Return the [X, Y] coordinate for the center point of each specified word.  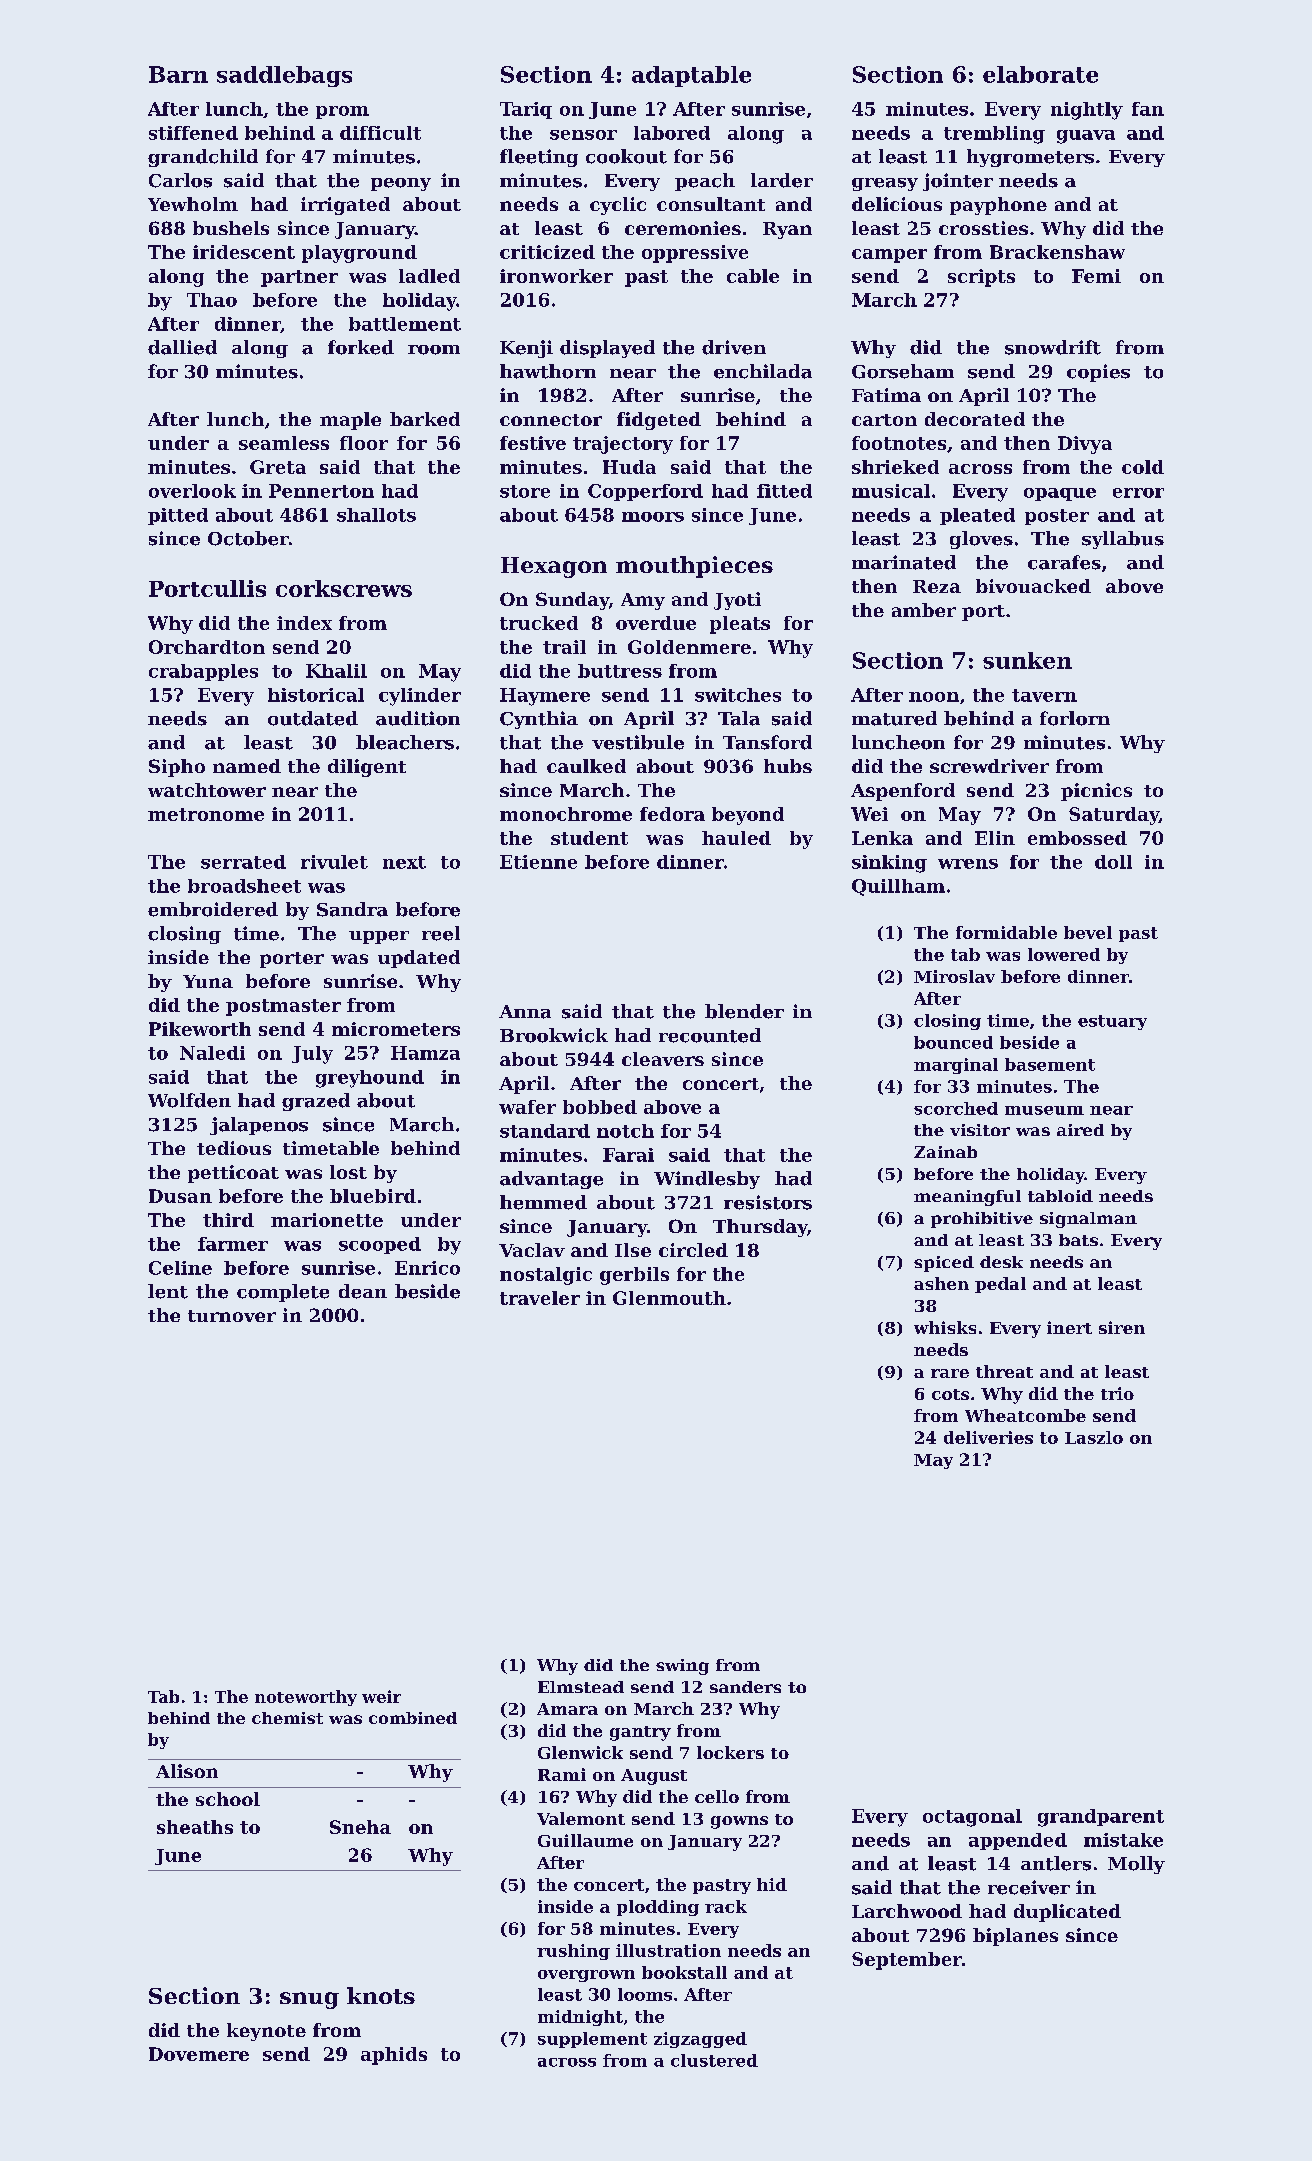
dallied [182, 347]
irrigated [345, 206]
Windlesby [707, 1180]
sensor [583, 135]
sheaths [195, 1827]
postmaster [283, 1007]
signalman [1088, 1220]
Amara [567, 1709]
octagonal [972, 1818]
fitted [784, 491]
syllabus [1123, 540]
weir [381, 1696]
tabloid [1060, 1196]
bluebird [373, 1196]
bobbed [600, 1107]
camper [889, 256]
